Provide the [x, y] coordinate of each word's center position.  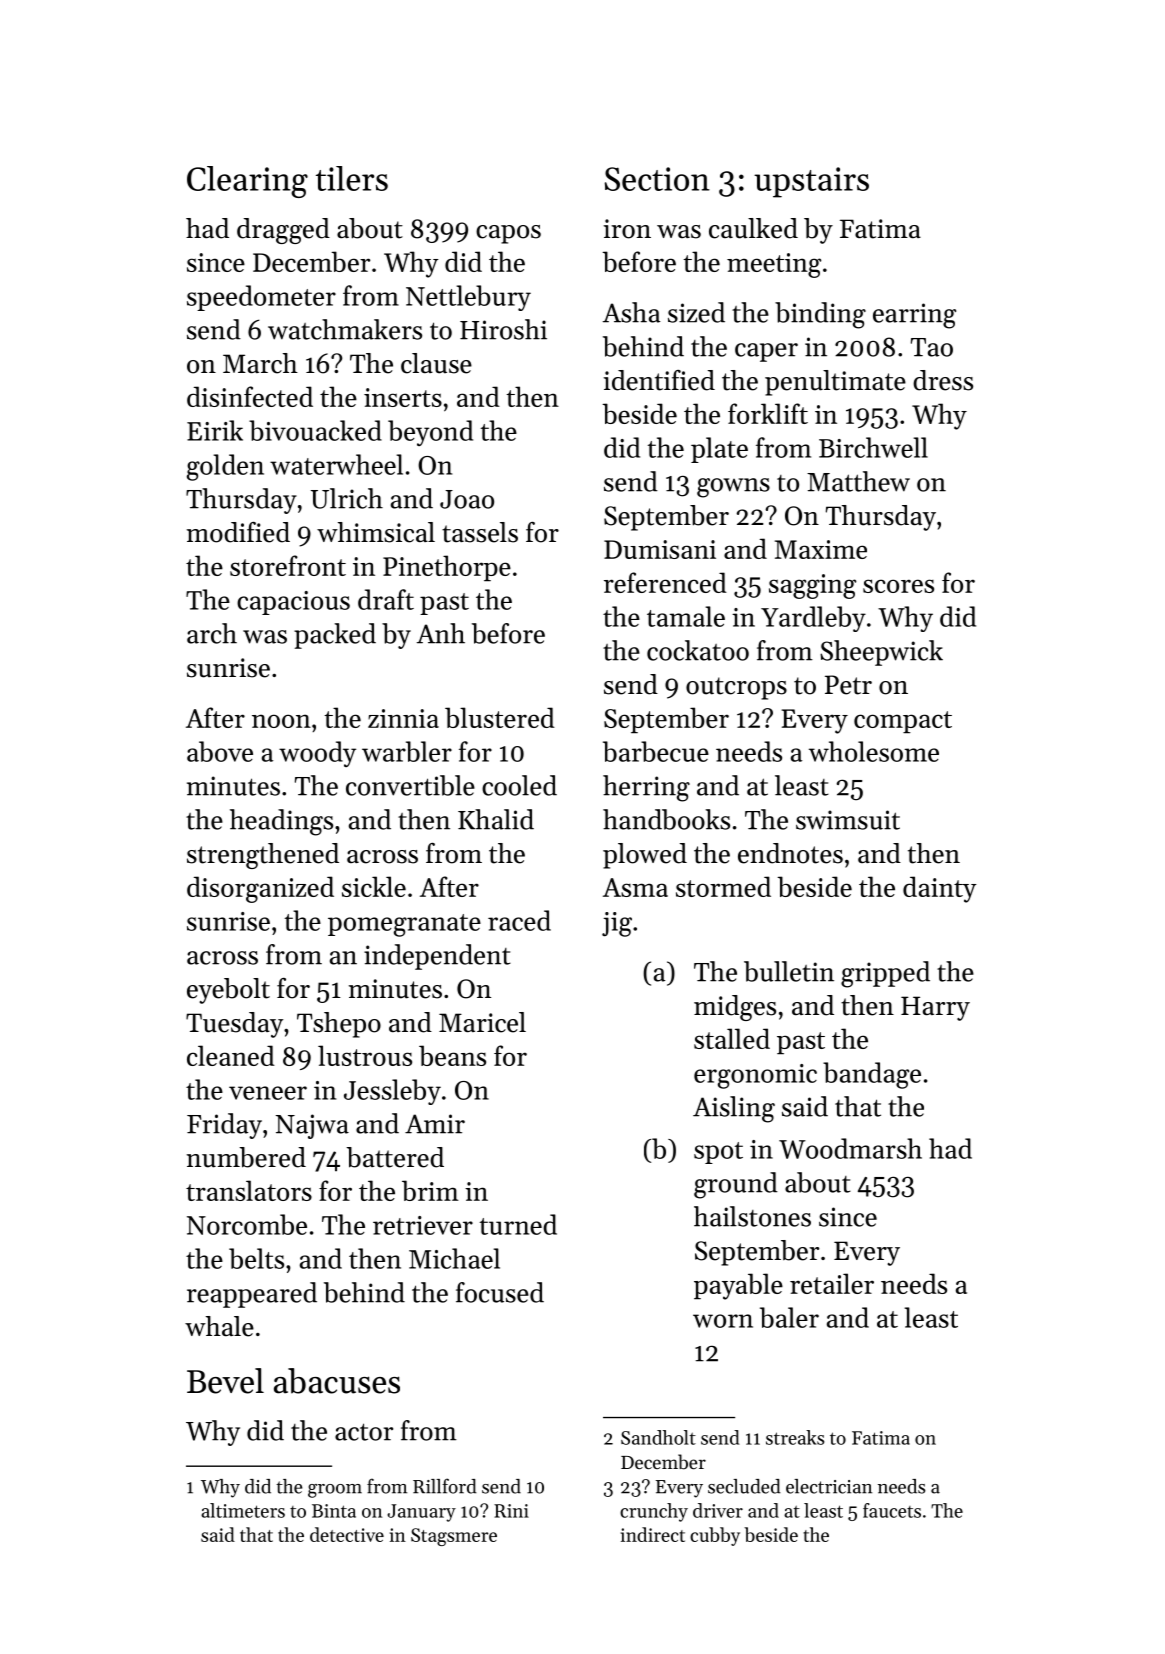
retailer [832, 1283]
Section [657, 179]
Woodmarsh [850, 1148]
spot [718, 1153]
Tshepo [339, 1025]
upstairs [811, 182]
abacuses [337, 1381]
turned [518, 1224]
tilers [352, 178]
